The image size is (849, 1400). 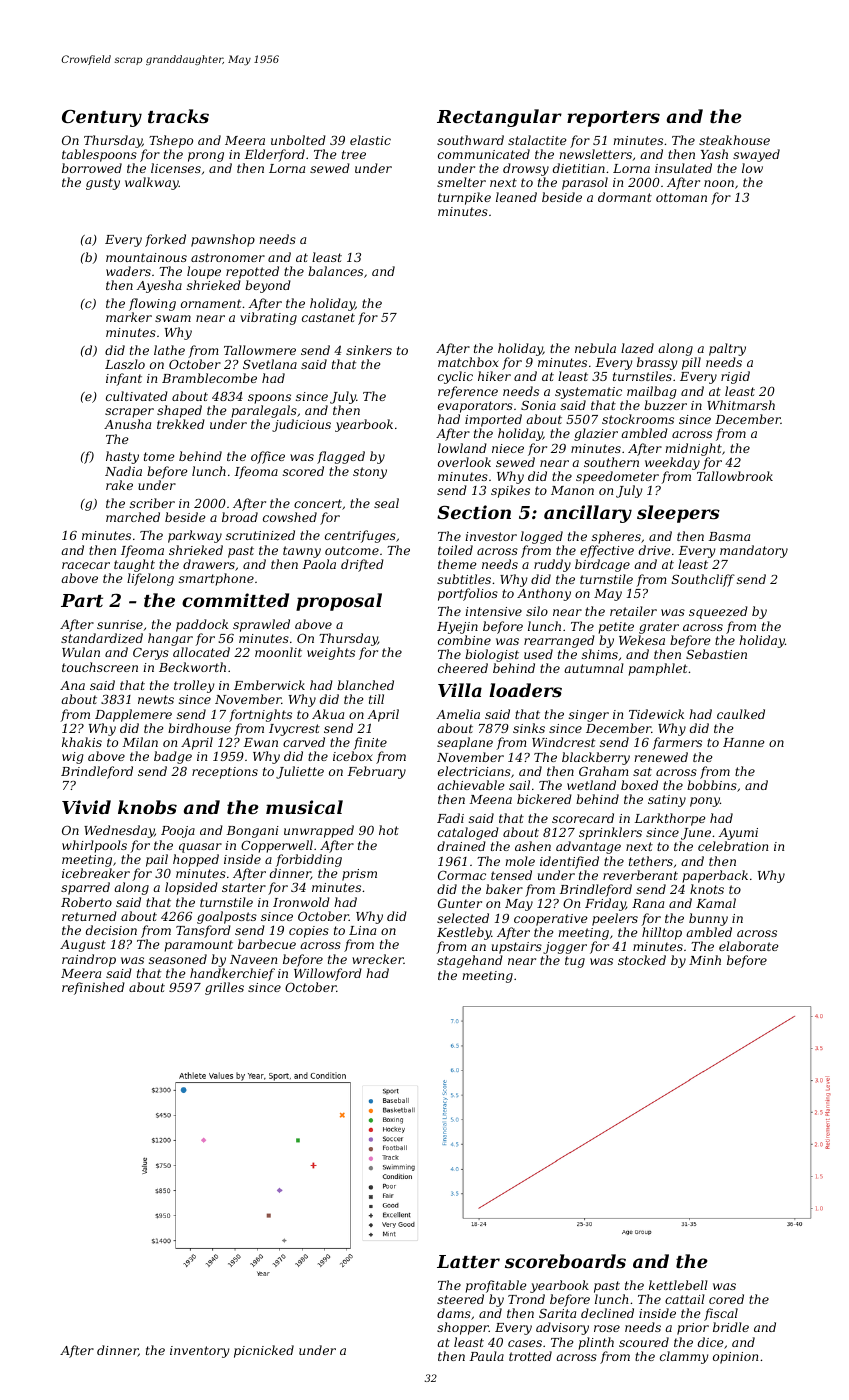 What do you see at coordinates (199, 1352) in the screenshot?
I see `inventory` at bounding box center [199, 1352].
